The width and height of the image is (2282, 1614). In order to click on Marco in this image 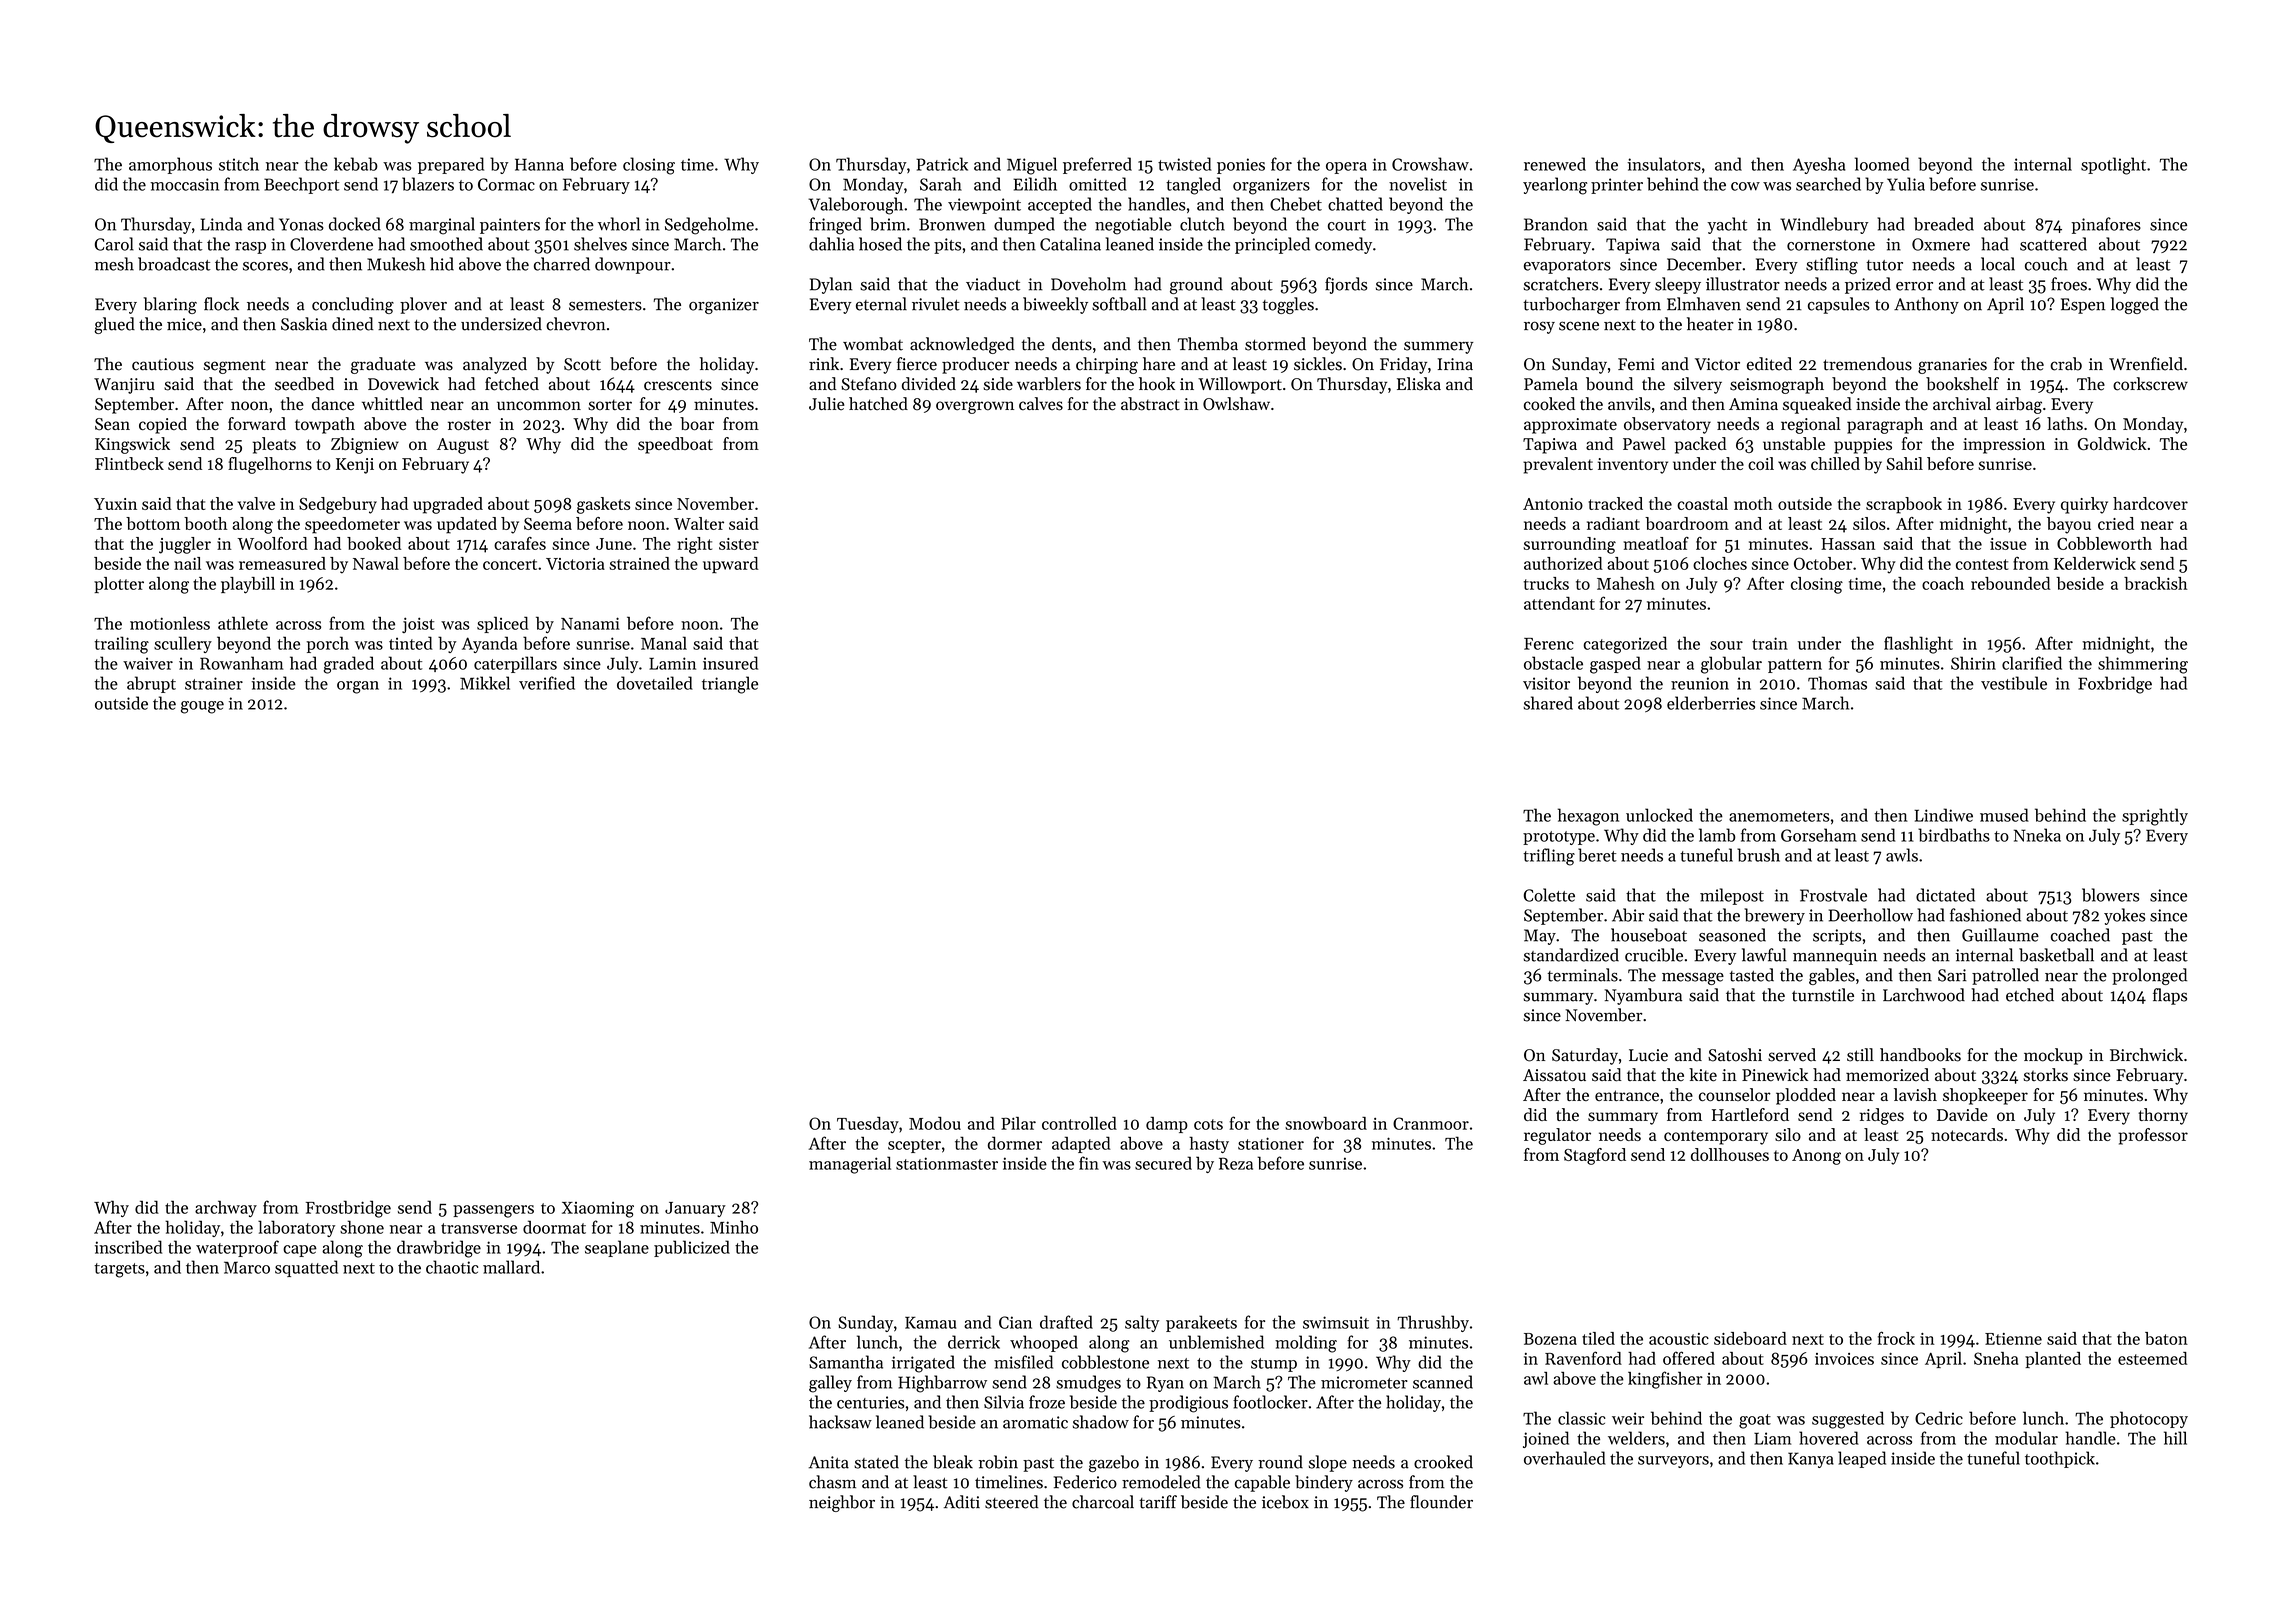, I will do `click(247, 1267)`.
